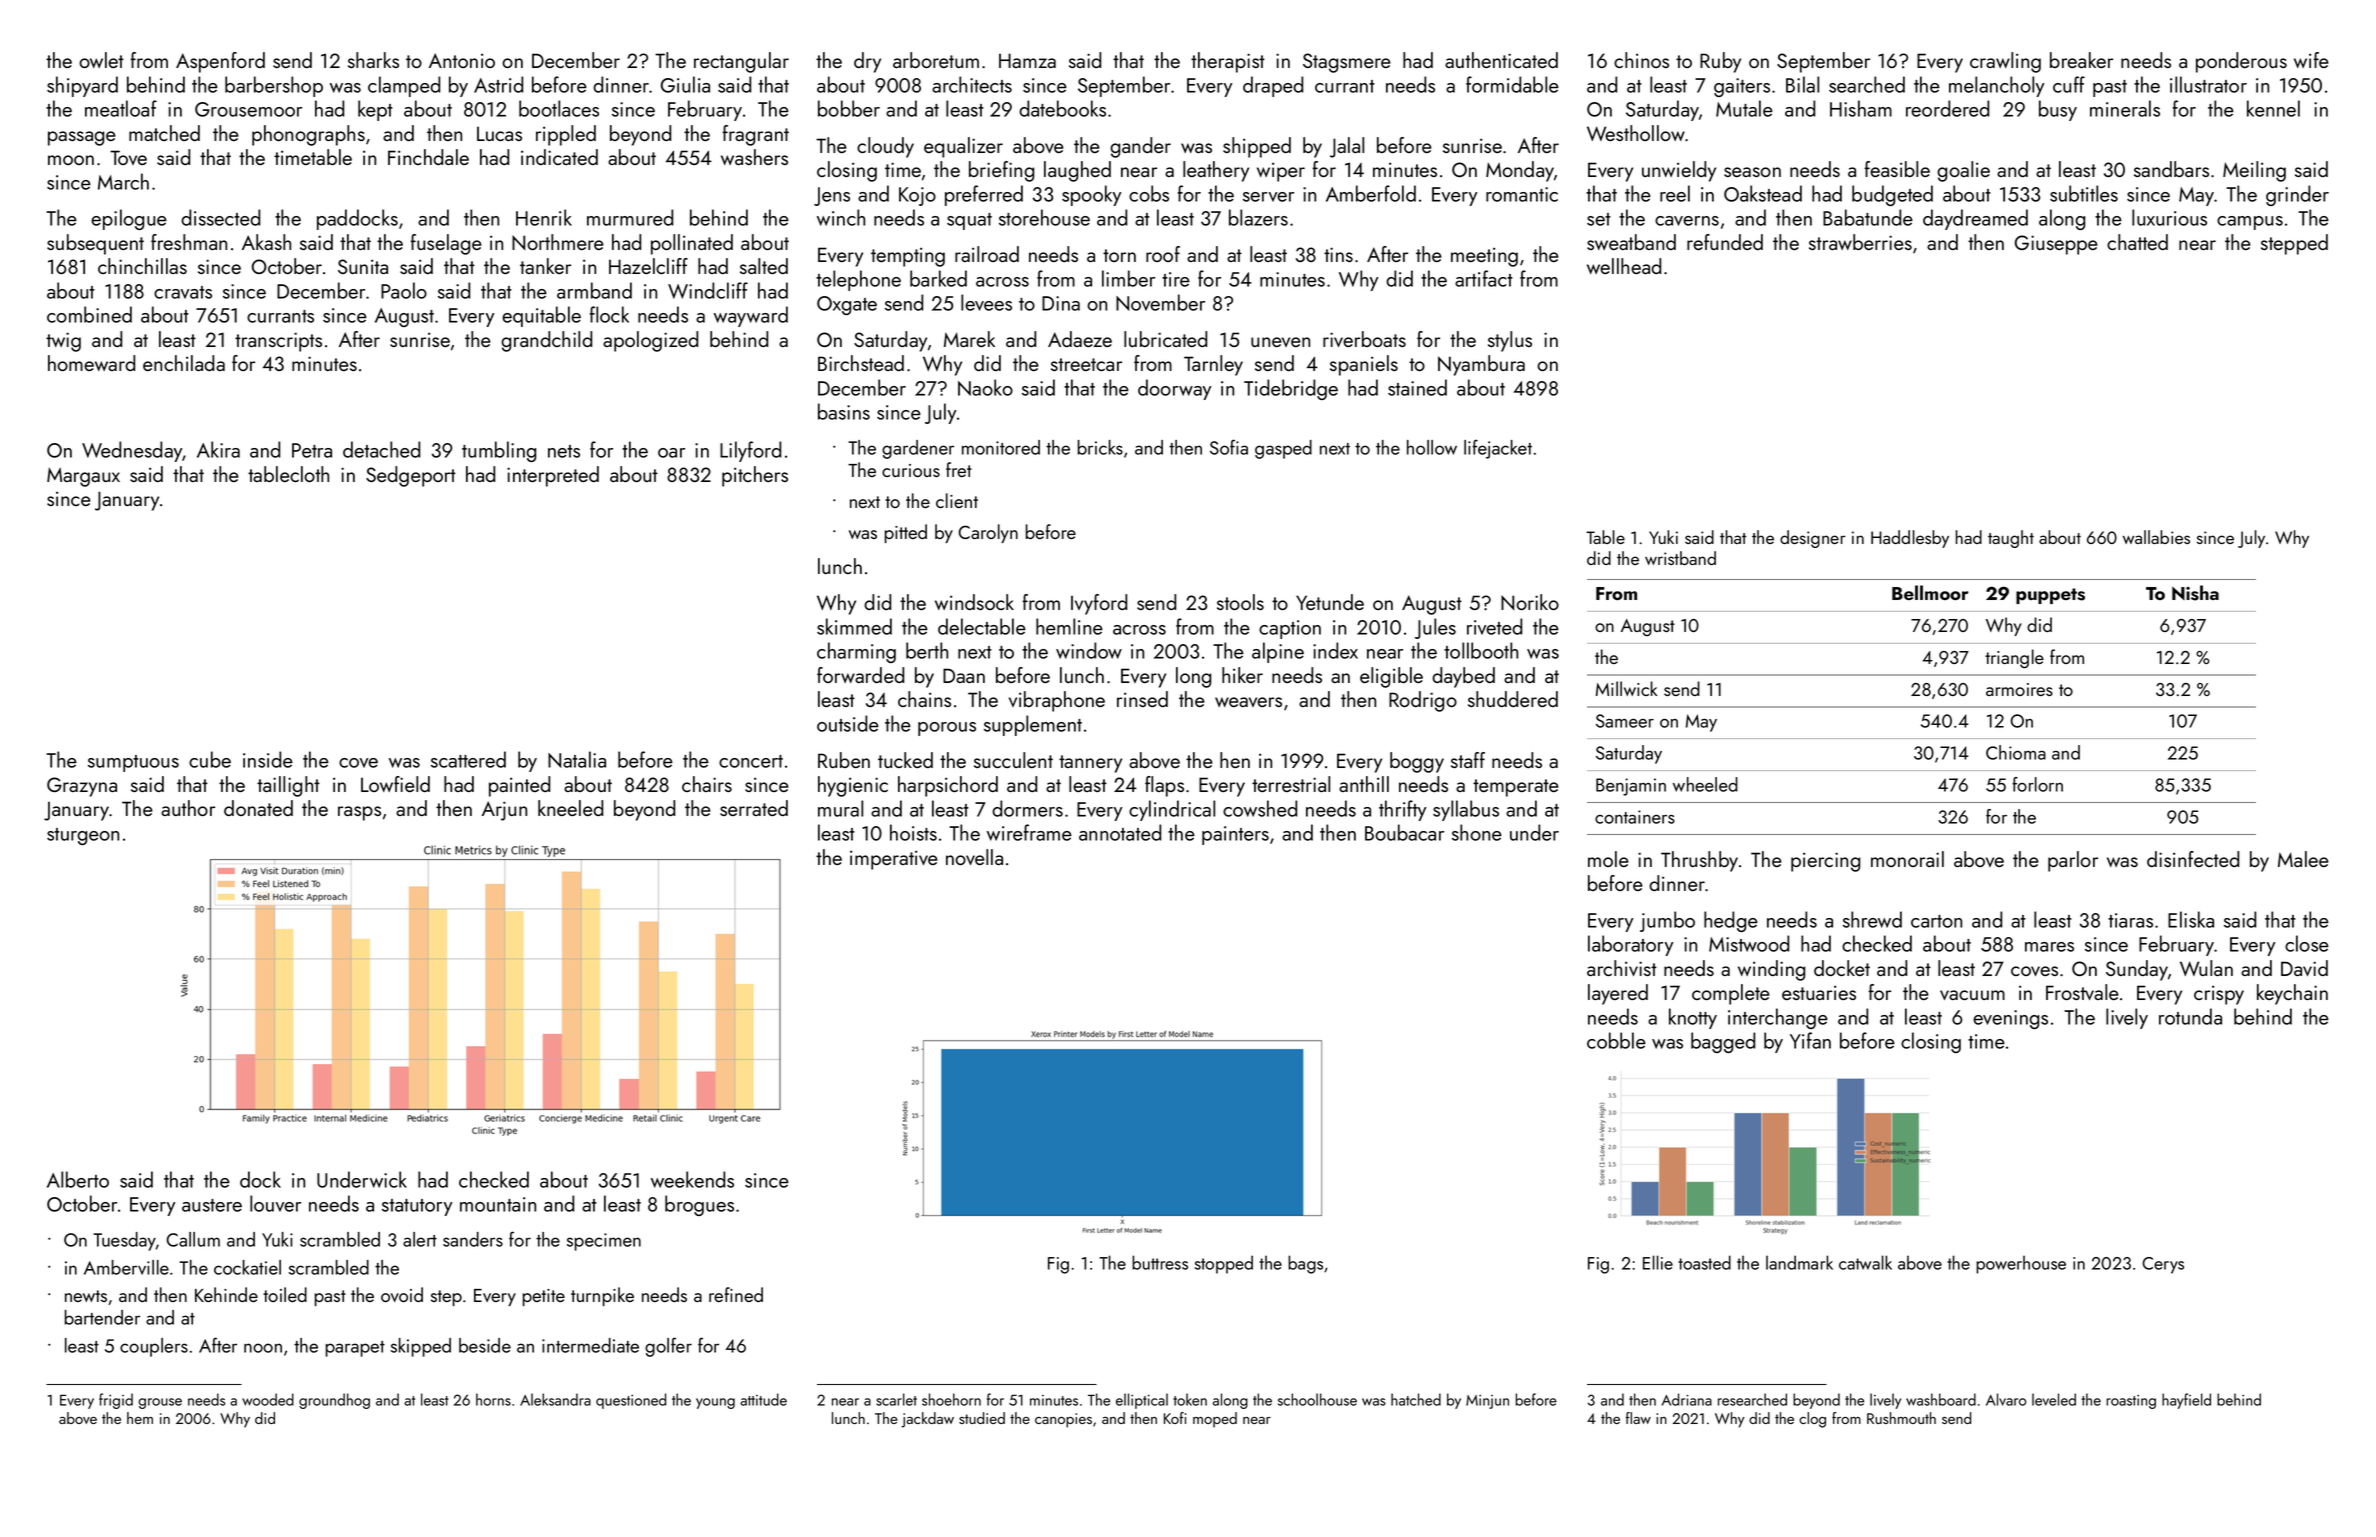 This screenshot has width=2376, height=1537. What do you see at coordinates (89, 314) in the screenshot?
I see `combined` at bounding box center [89, 314].
